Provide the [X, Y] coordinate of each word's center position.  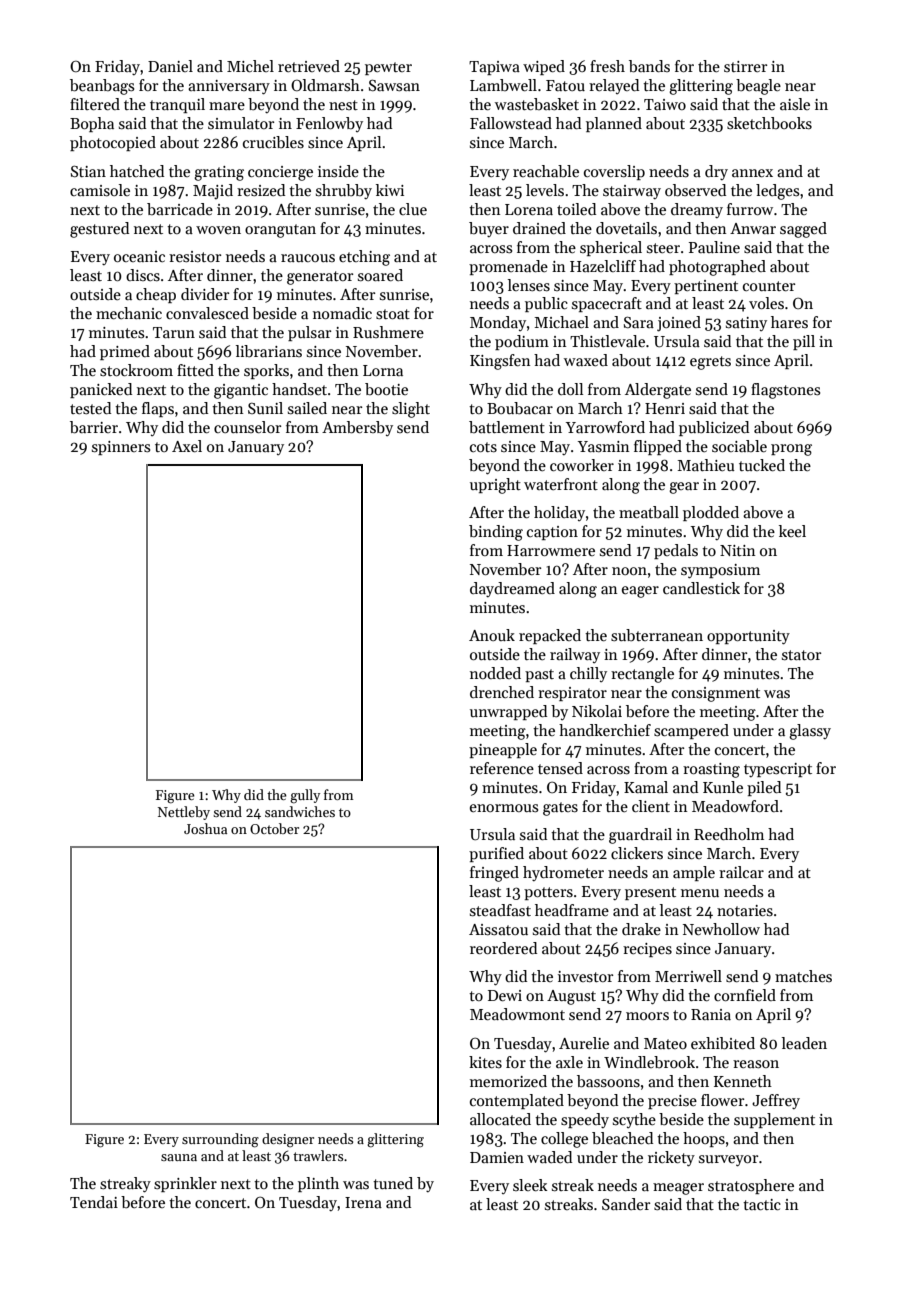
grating [219, 173]
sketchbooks [769, 123]
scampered [691, 731]
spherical [611, 248]
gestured [99, 230]
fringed [494, 874]
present [650, 893]
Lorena [529, 209]
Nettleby [184, 813]
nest [343, 105]
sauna [179, 1157]
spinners [121, 448]
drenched [502, 692]
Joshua [205, 828]
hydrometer [563, 873]
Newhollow [721, 929]
